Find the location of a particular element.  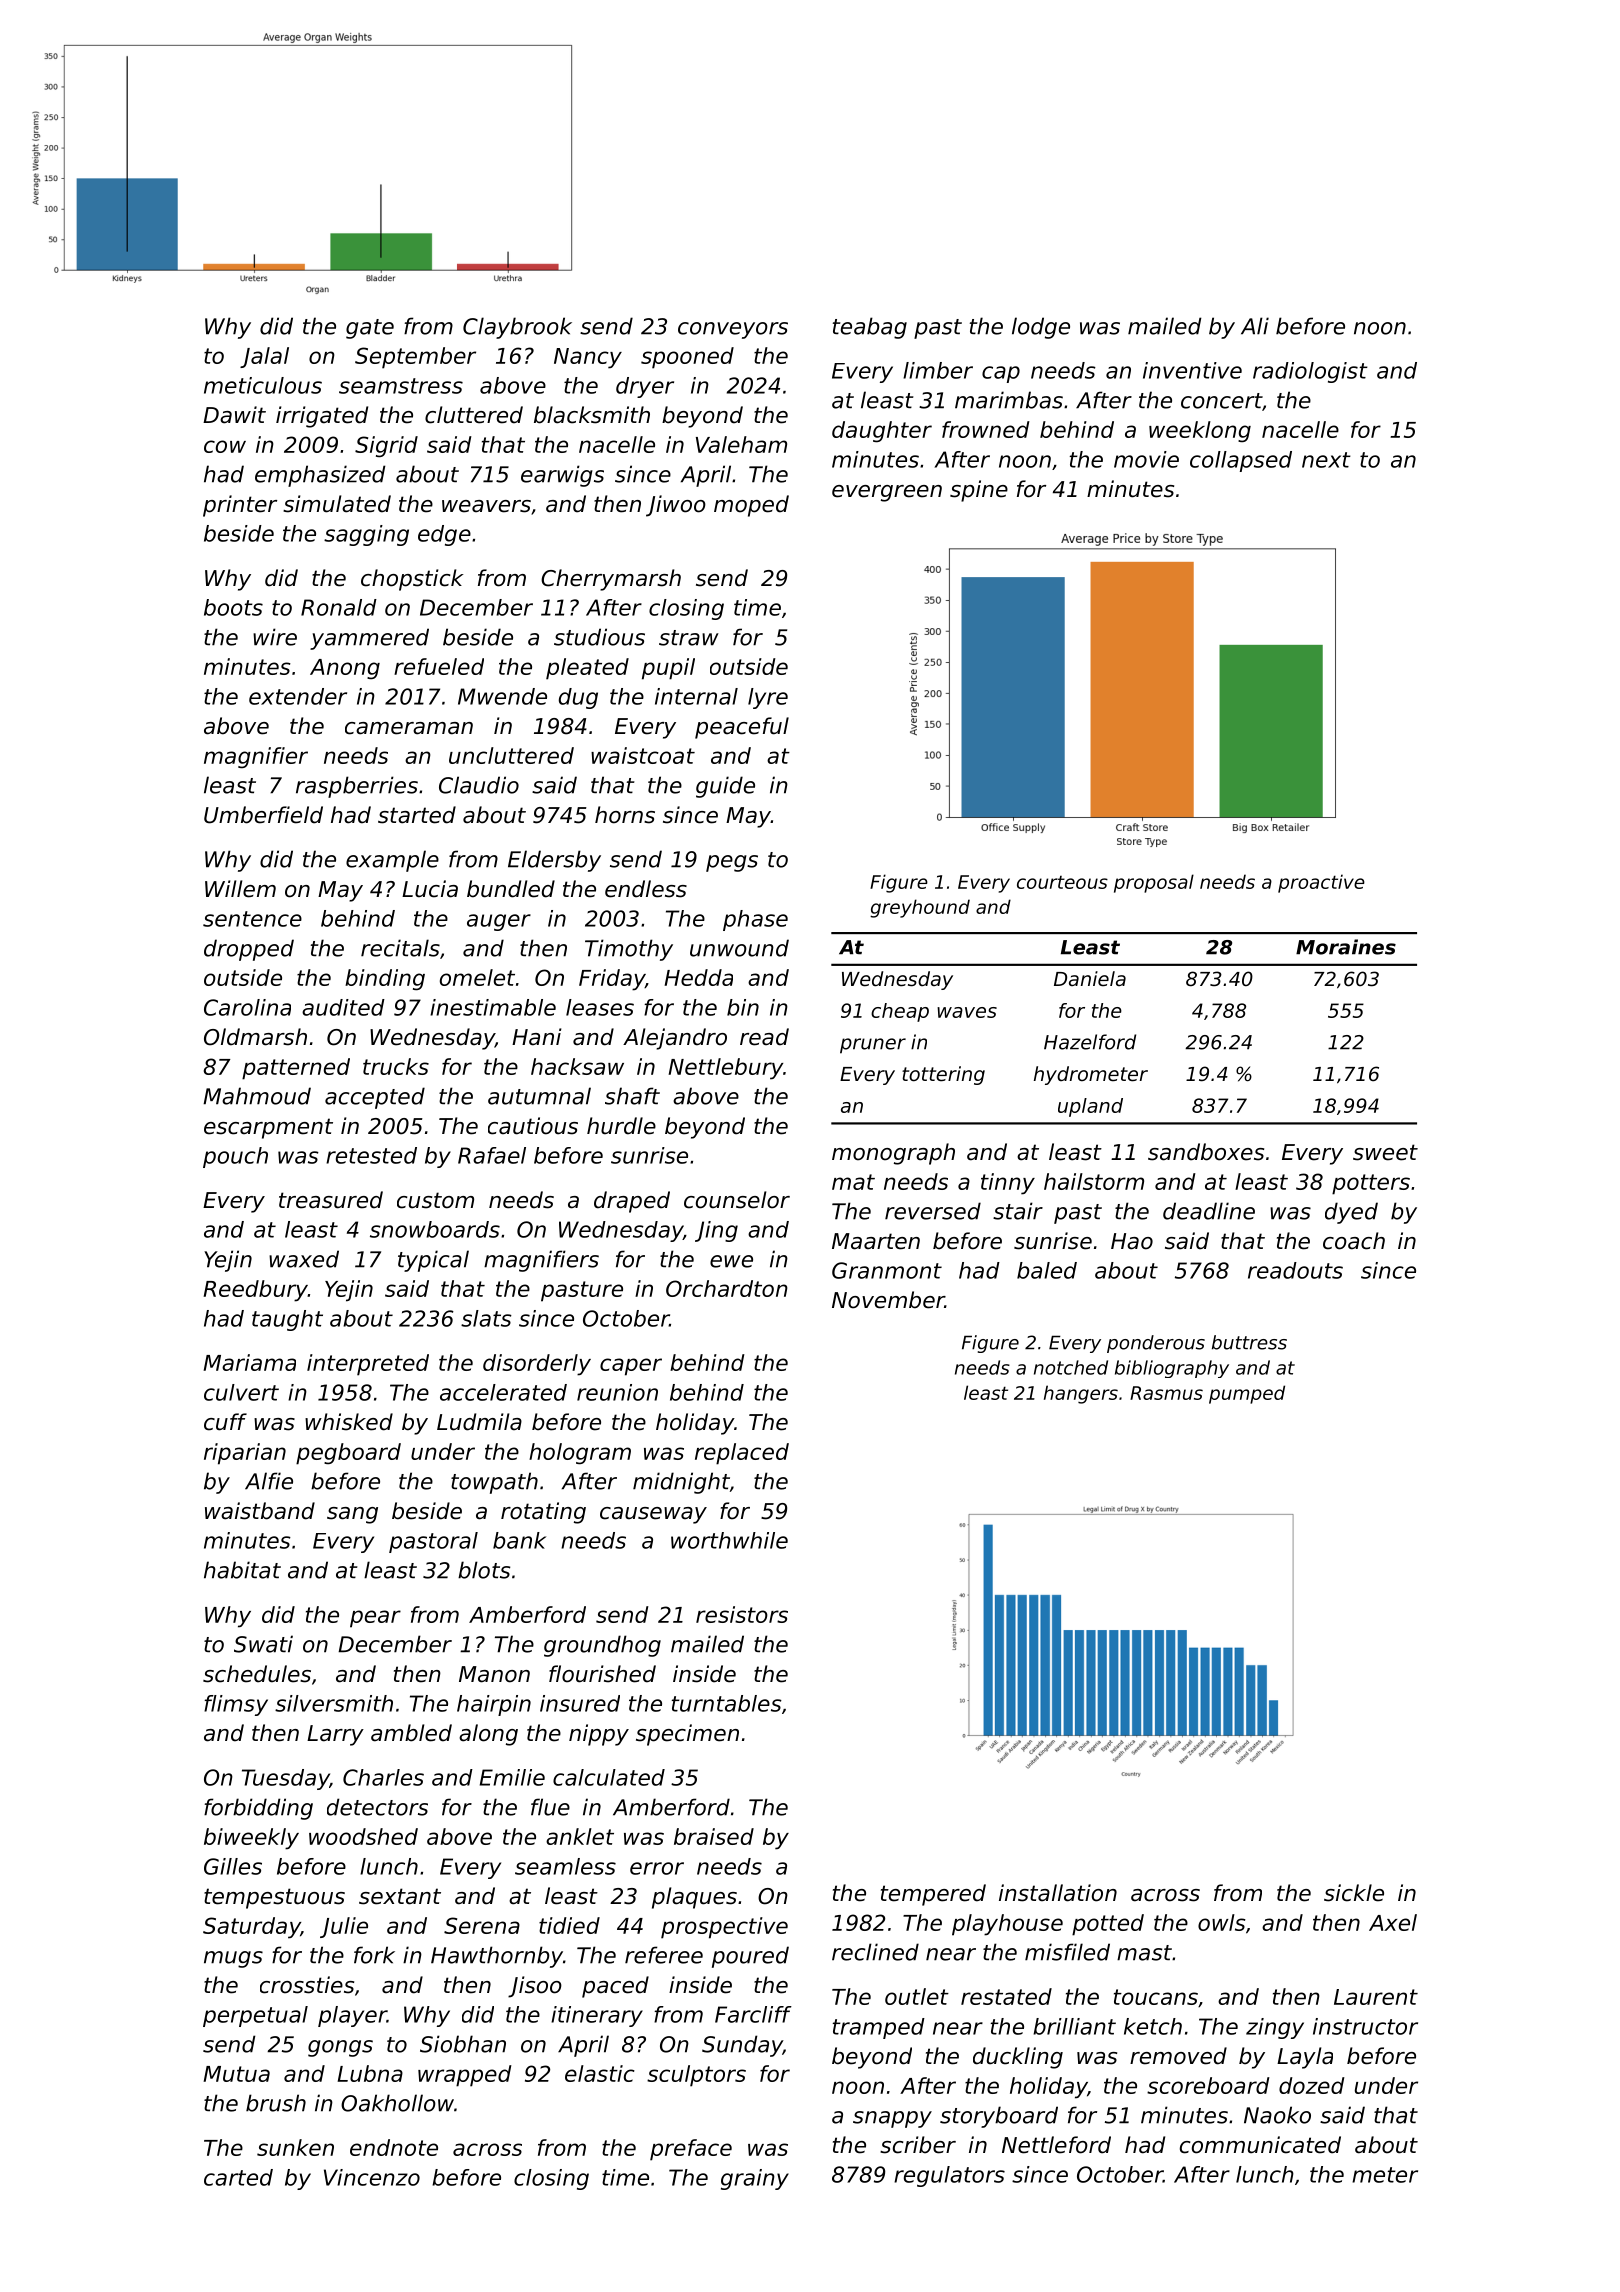

pumped is located at coordinates (1247, 1394).
